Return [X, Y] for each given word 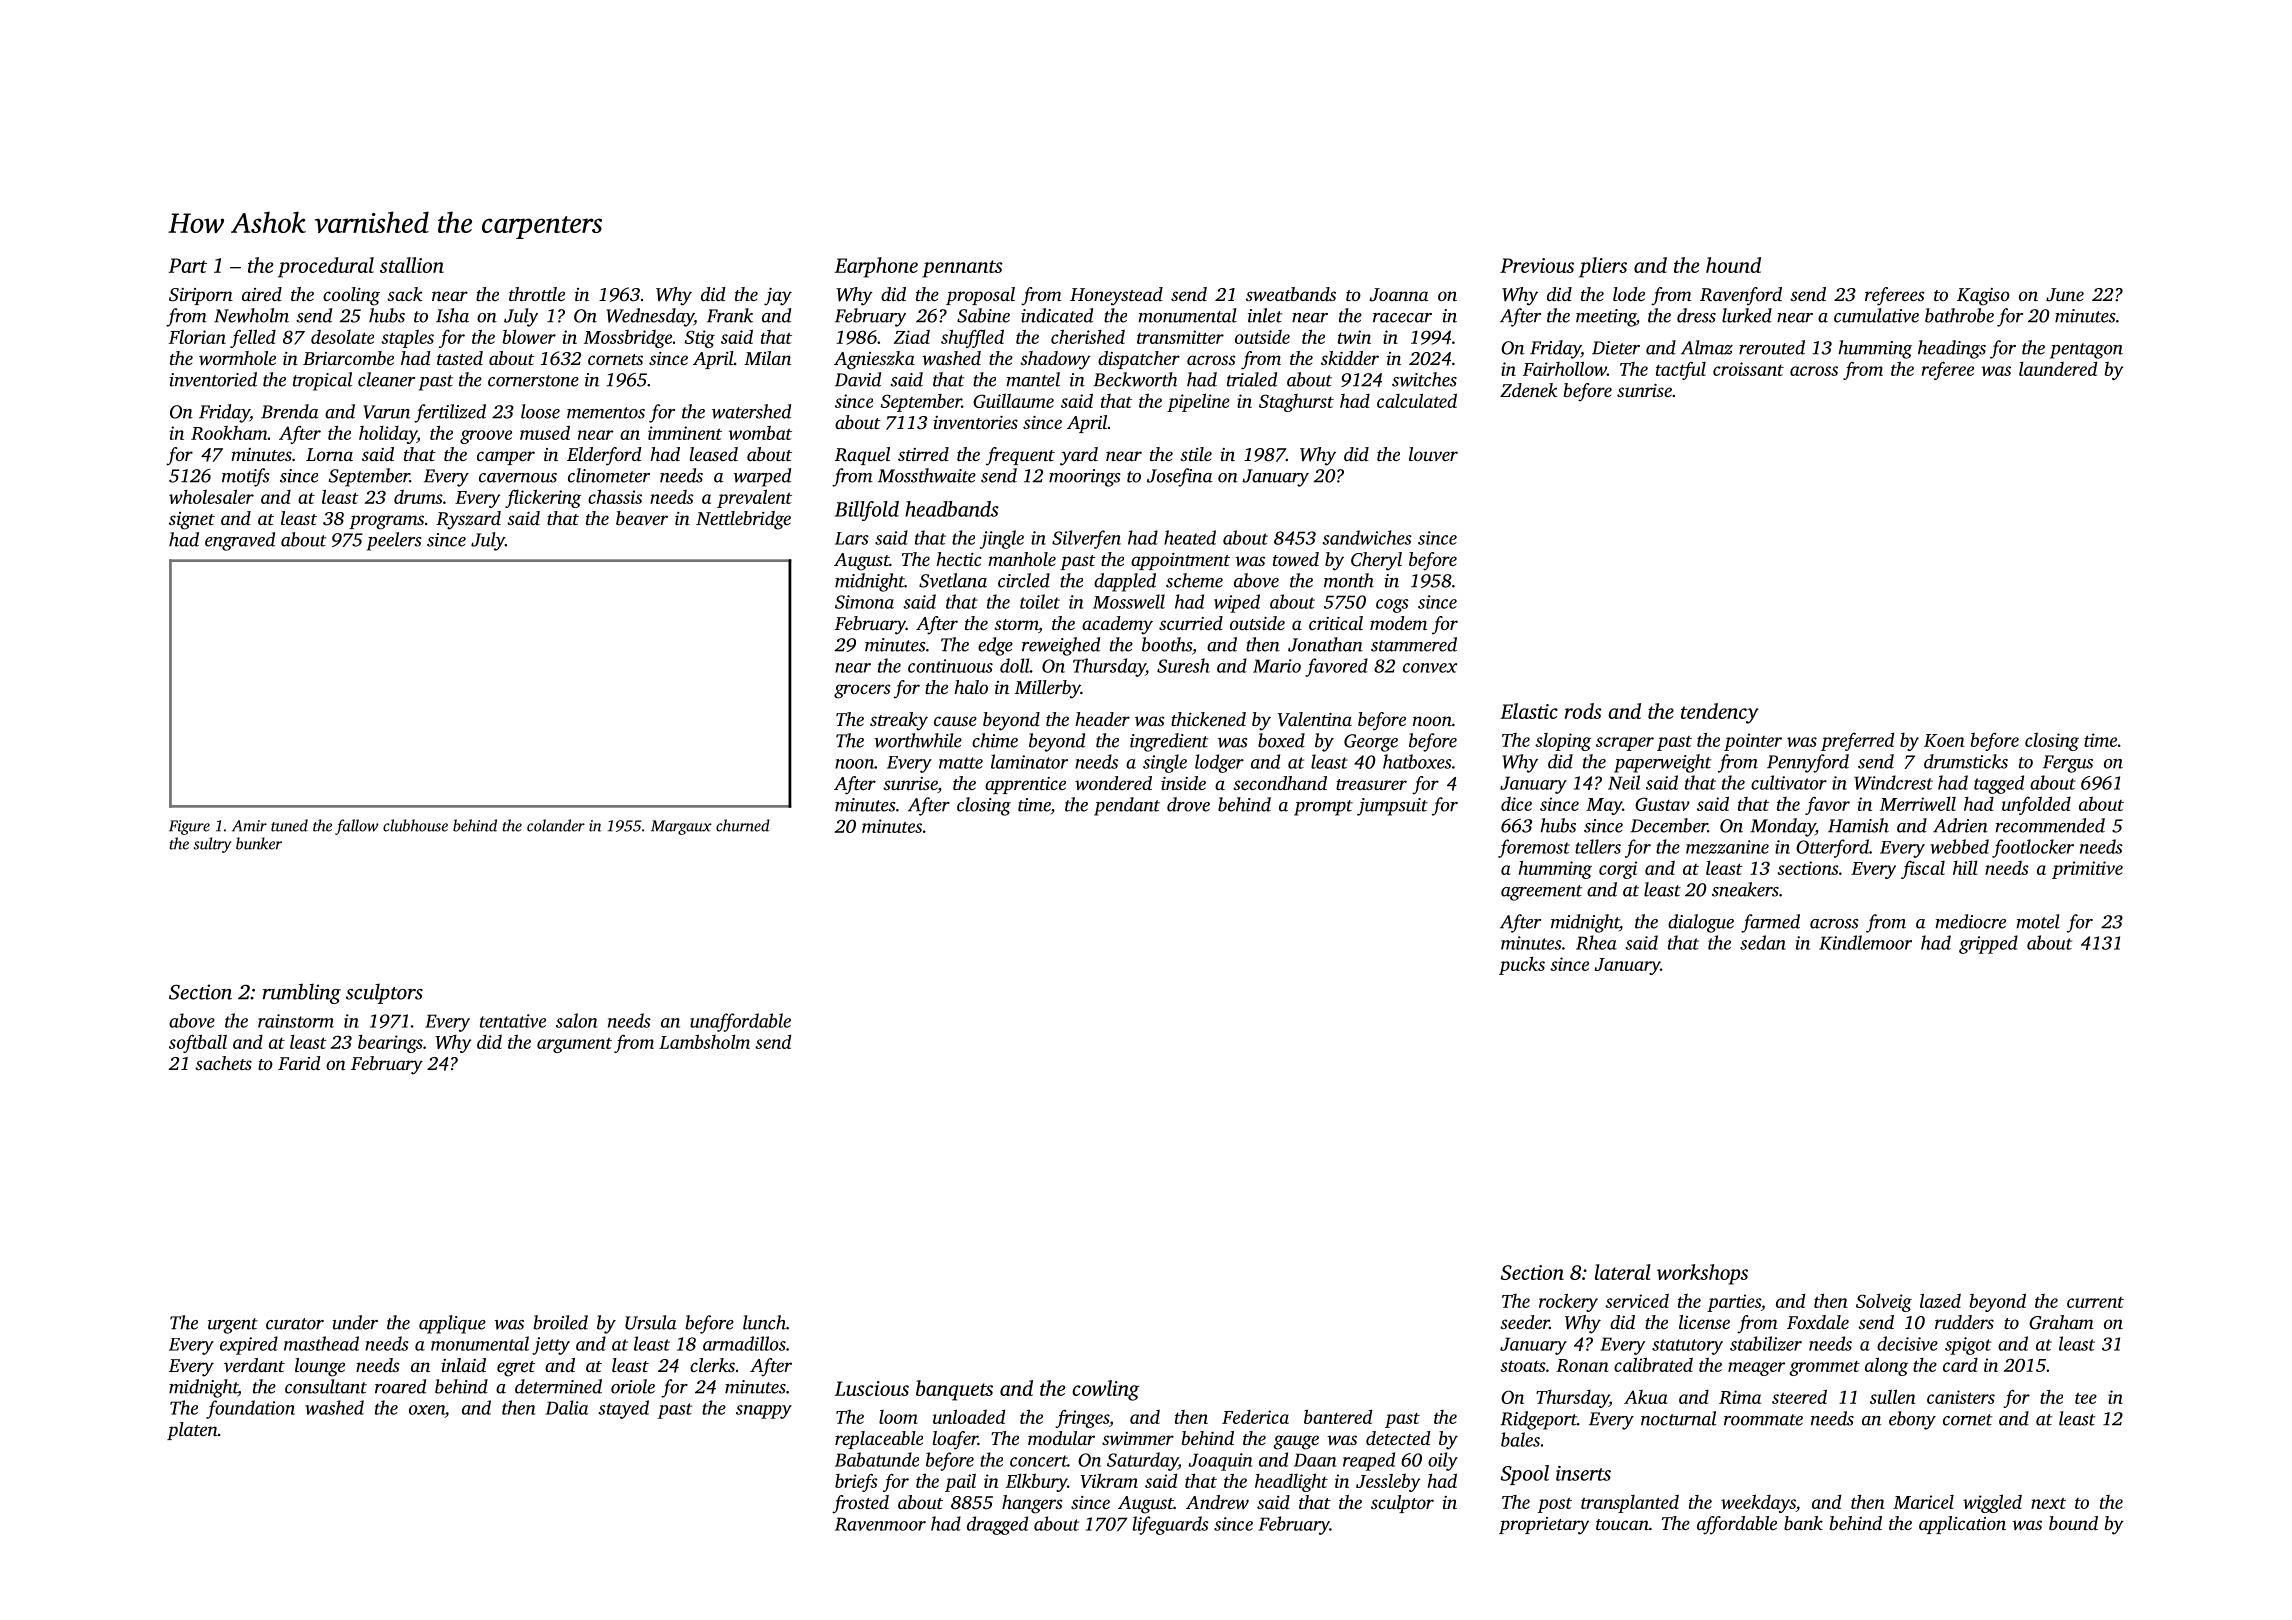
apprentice [1025, 785]
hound [1733, 265]
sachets [223, 1063]
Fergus [2068, 764]
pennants [962, 269]
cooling [351, 296]
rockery [1568, 1302]
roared [400, 1386]
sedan [1763, 942]
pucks [1522, 965]
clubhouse [415, 825]
